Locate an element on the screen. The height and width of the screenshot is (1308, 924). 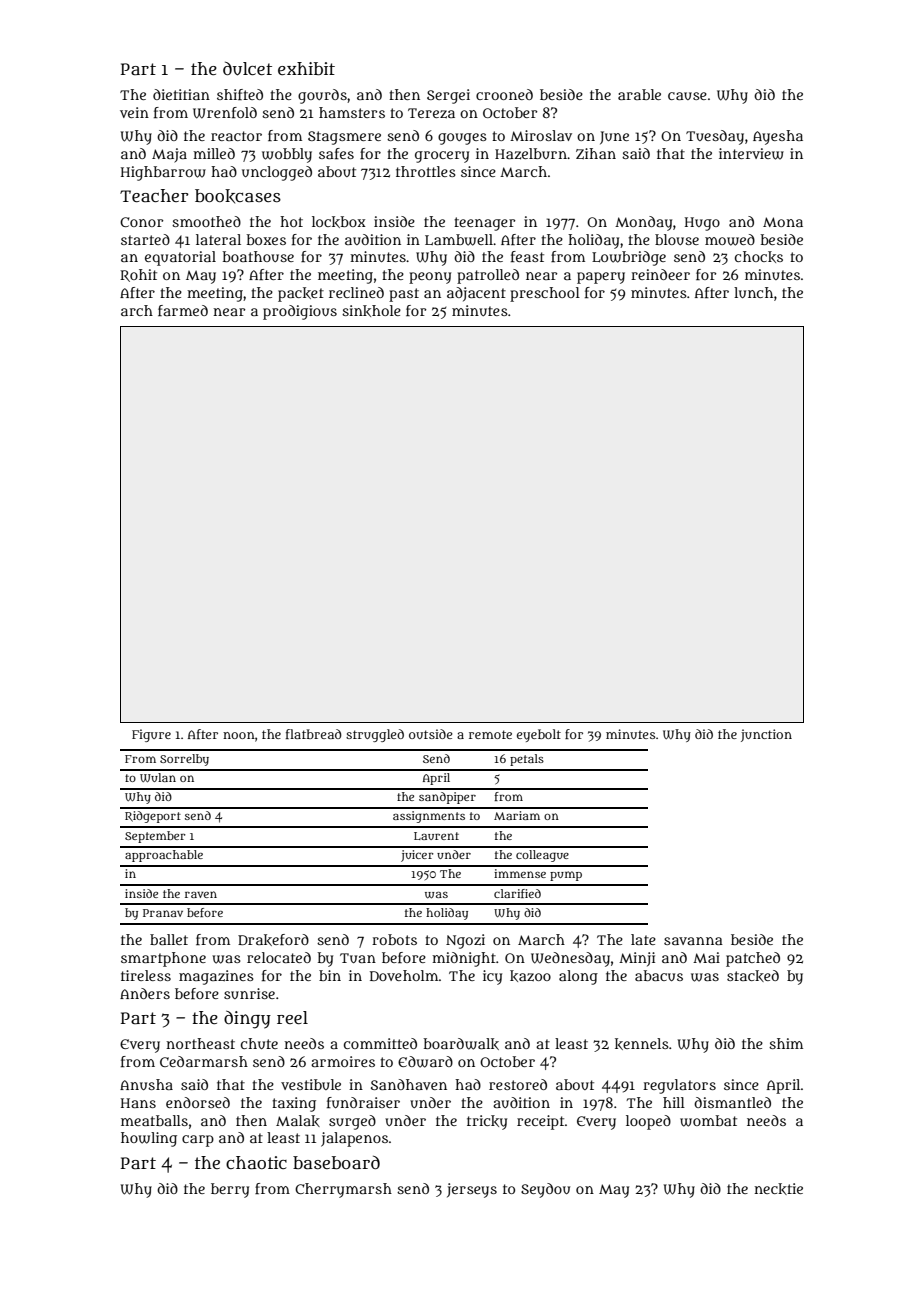
struggled is located at coordinates (375, 735).
